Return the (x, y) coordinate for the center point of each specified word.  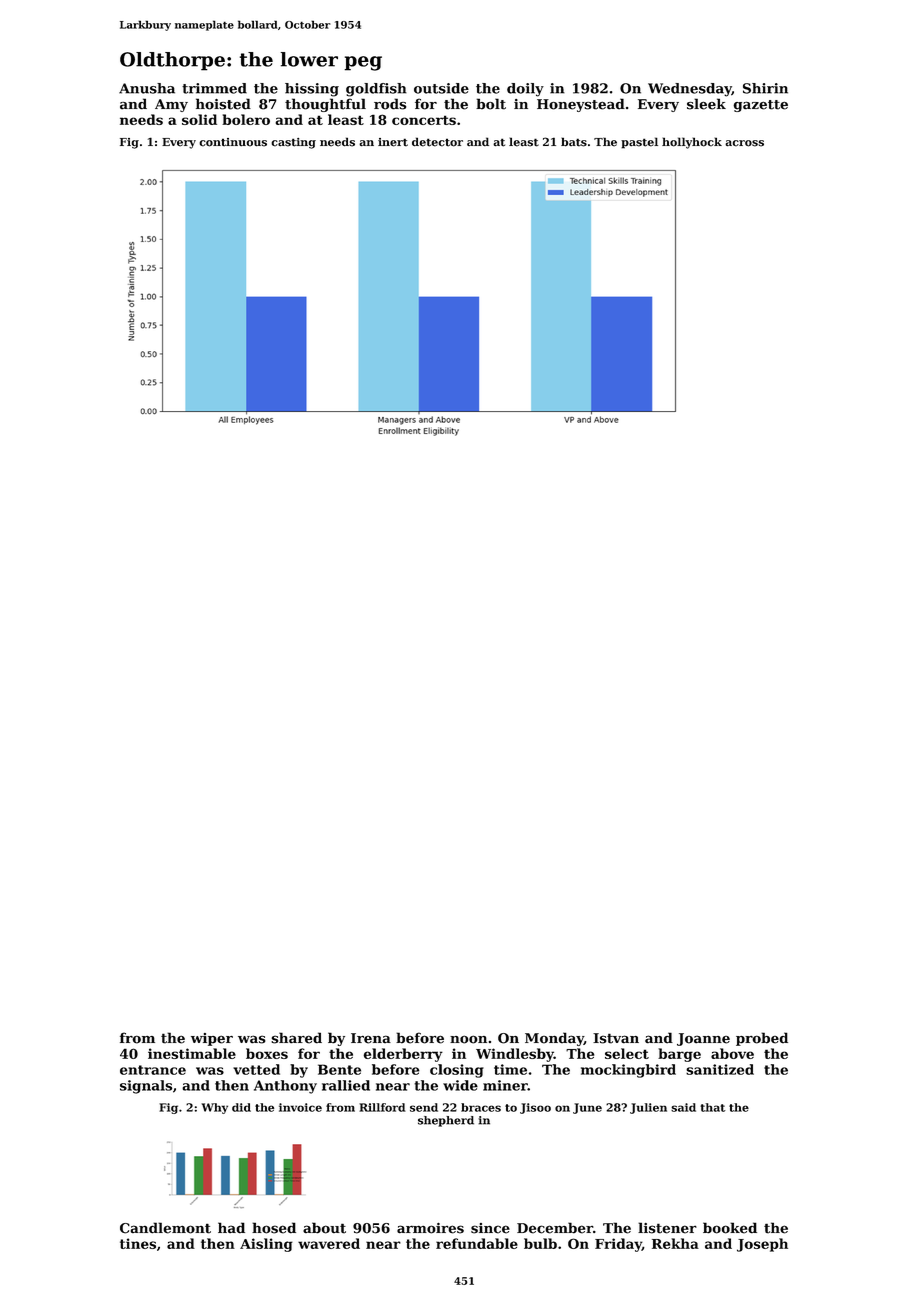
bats (574, 142)
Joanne (703, 1039)
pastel (639, 143)
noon (468, 1039)
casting (293, 143)
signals (146, 1087)
